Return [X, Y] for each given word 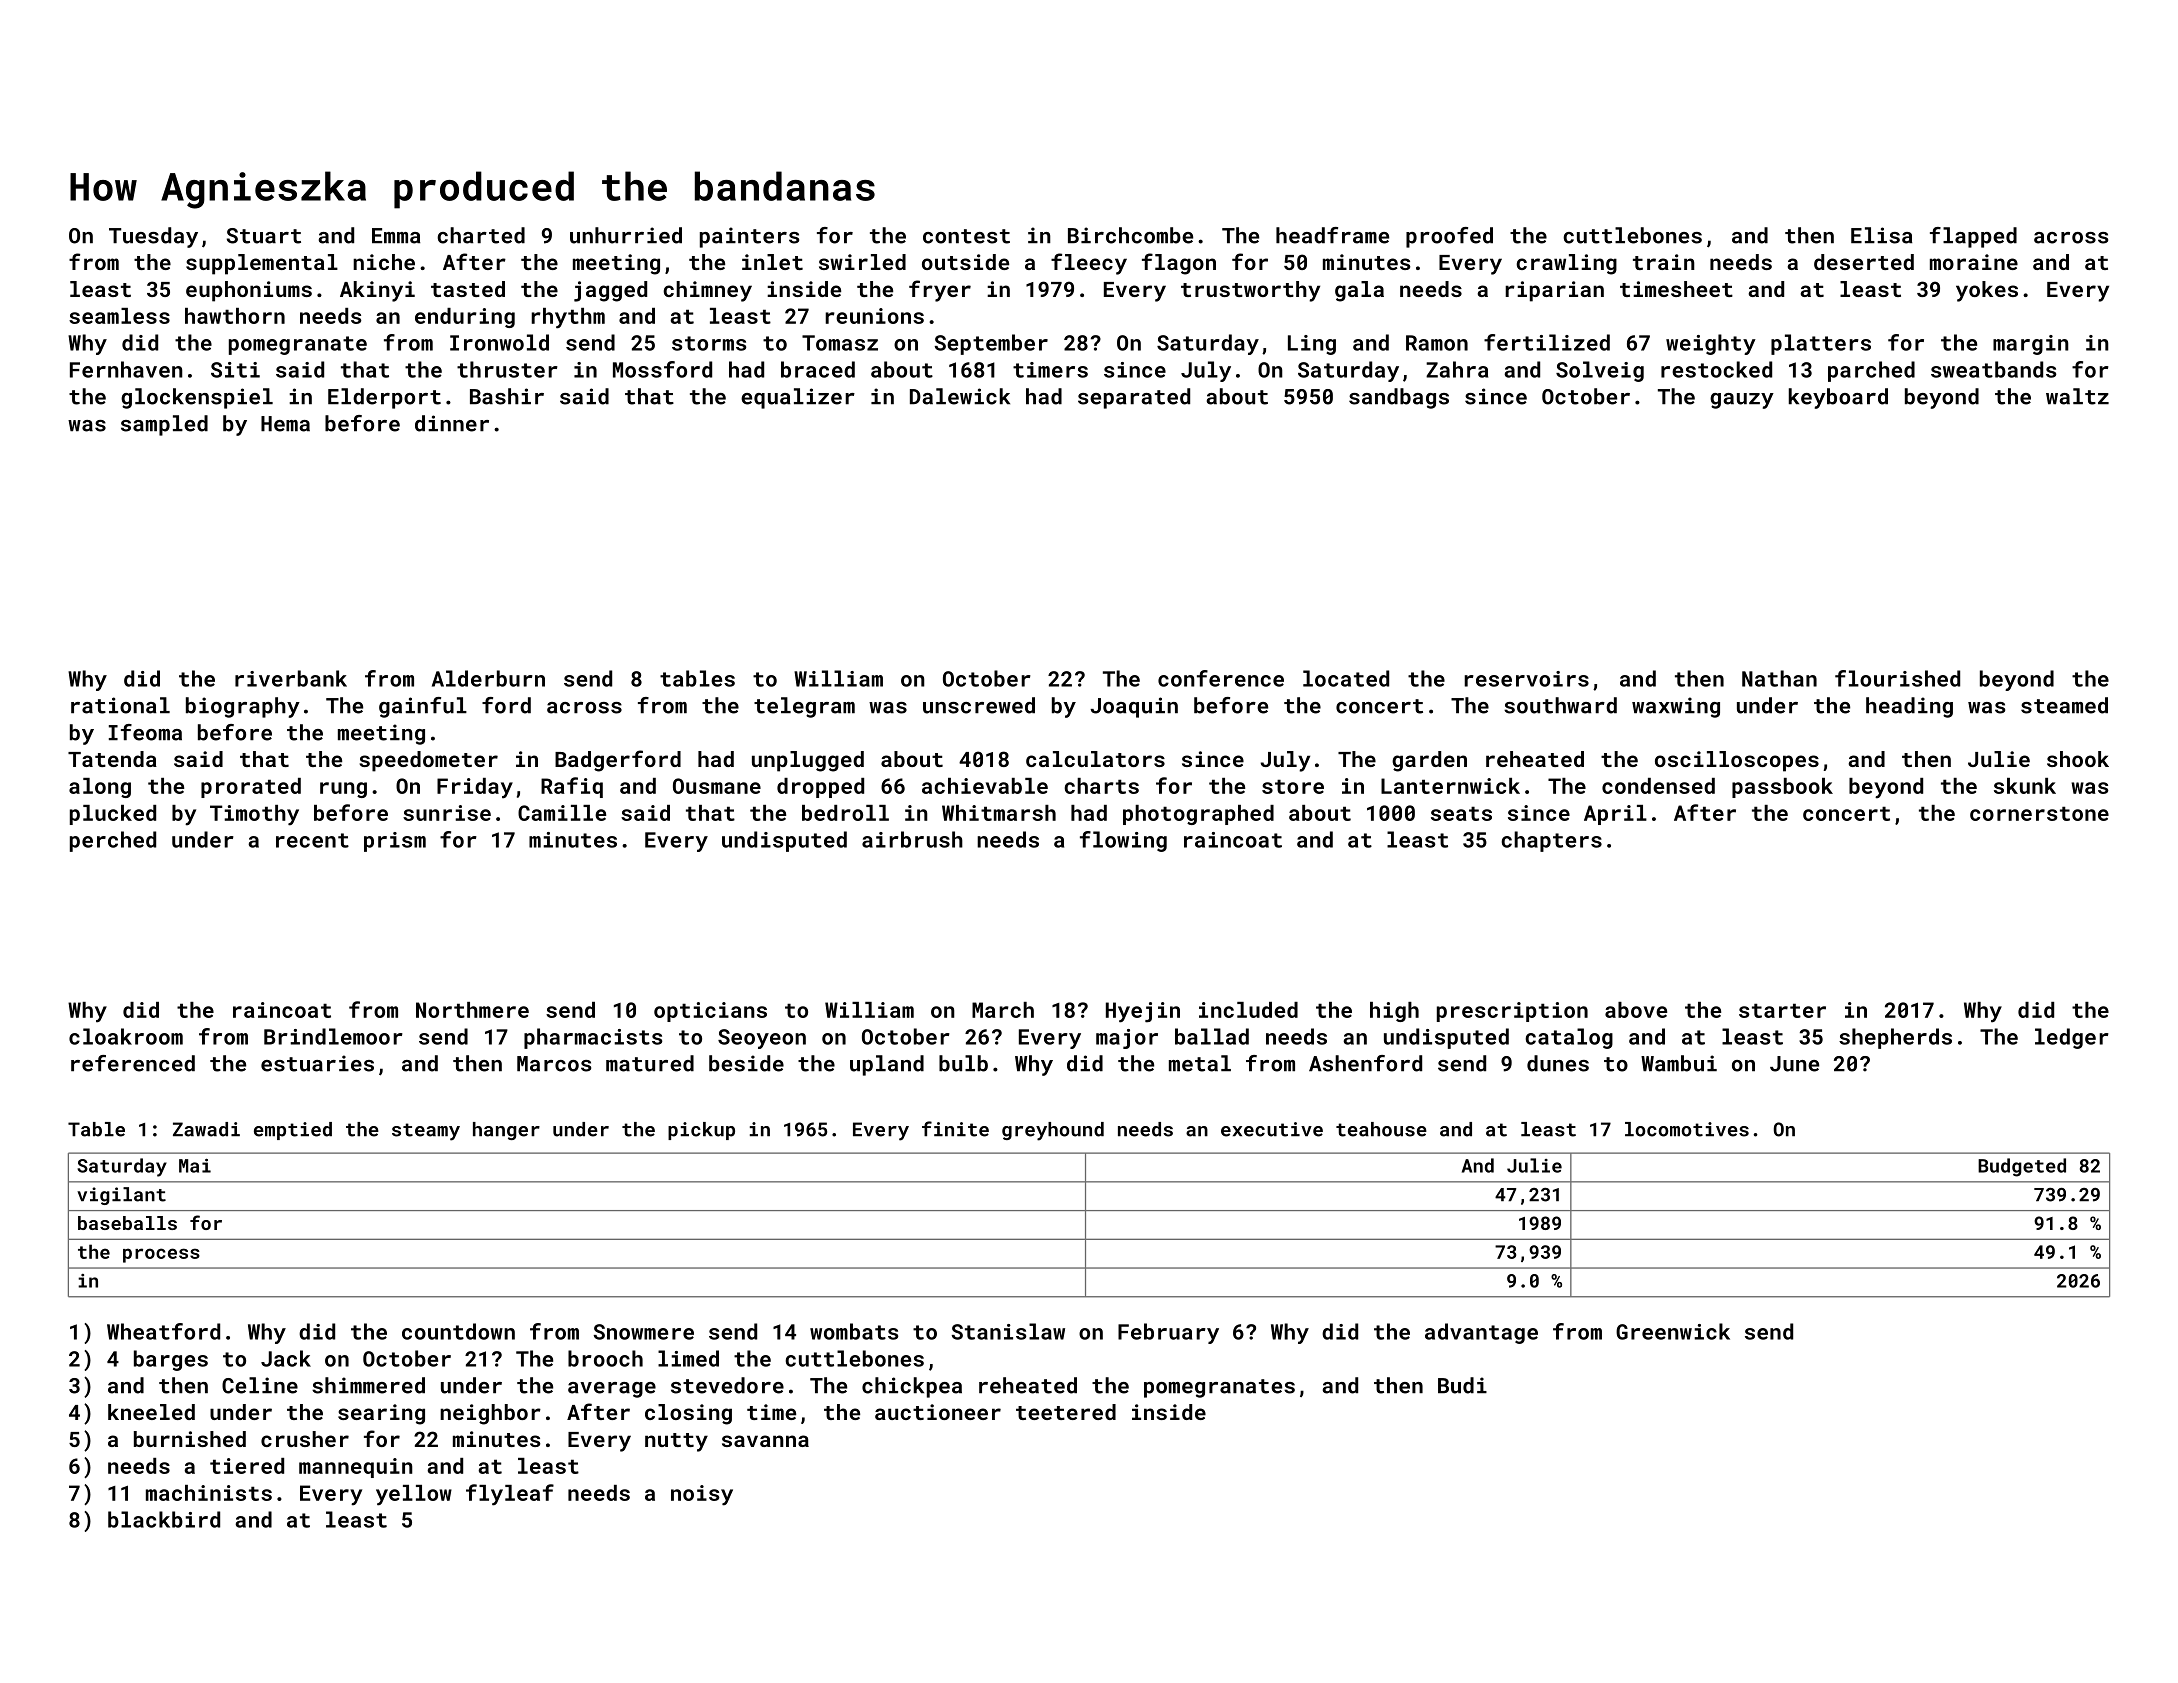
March [1003, 1010]
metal [1200, 1063]
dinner [452, 423]
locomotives [1687, 1129]
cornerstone [2039, 813]
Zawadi [206, 1129]
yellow [414, 1495]
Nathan [1779, 678]
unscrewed [979, 705]
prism [395, 842]
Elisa [1881, 235]
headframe [1332, 235]
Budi [1462, 1385]
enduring [465, 318]
